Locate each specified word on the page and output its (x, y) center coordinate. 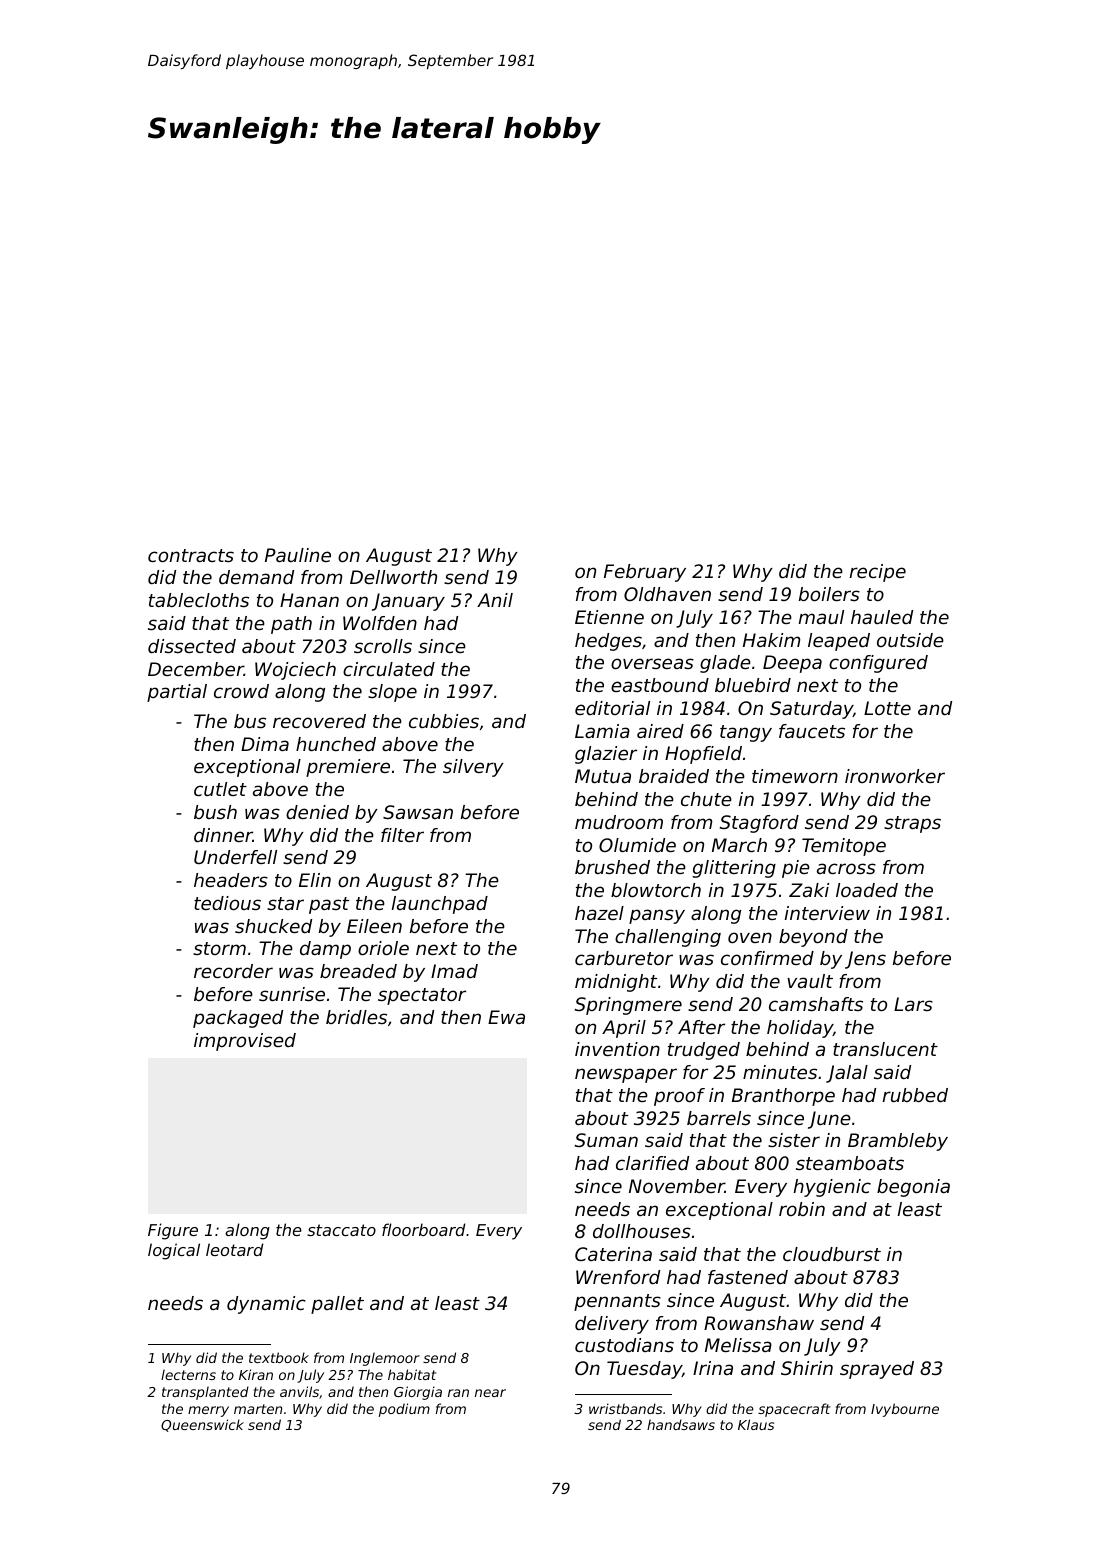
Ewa (506, 1017)
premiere (348, 768)
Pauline (298, 555)
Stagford (759, 824)
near (490, 1393)
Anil (495, 600)
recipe (878, 573)
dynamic (266, 1305)
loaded (867, 890)
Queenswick (202, 1425)
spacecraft (794, 1410)
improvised (245, 1042)
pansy (657, 916)
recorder (233, 971)
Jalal (847, 1074)
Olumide (637, 845)
